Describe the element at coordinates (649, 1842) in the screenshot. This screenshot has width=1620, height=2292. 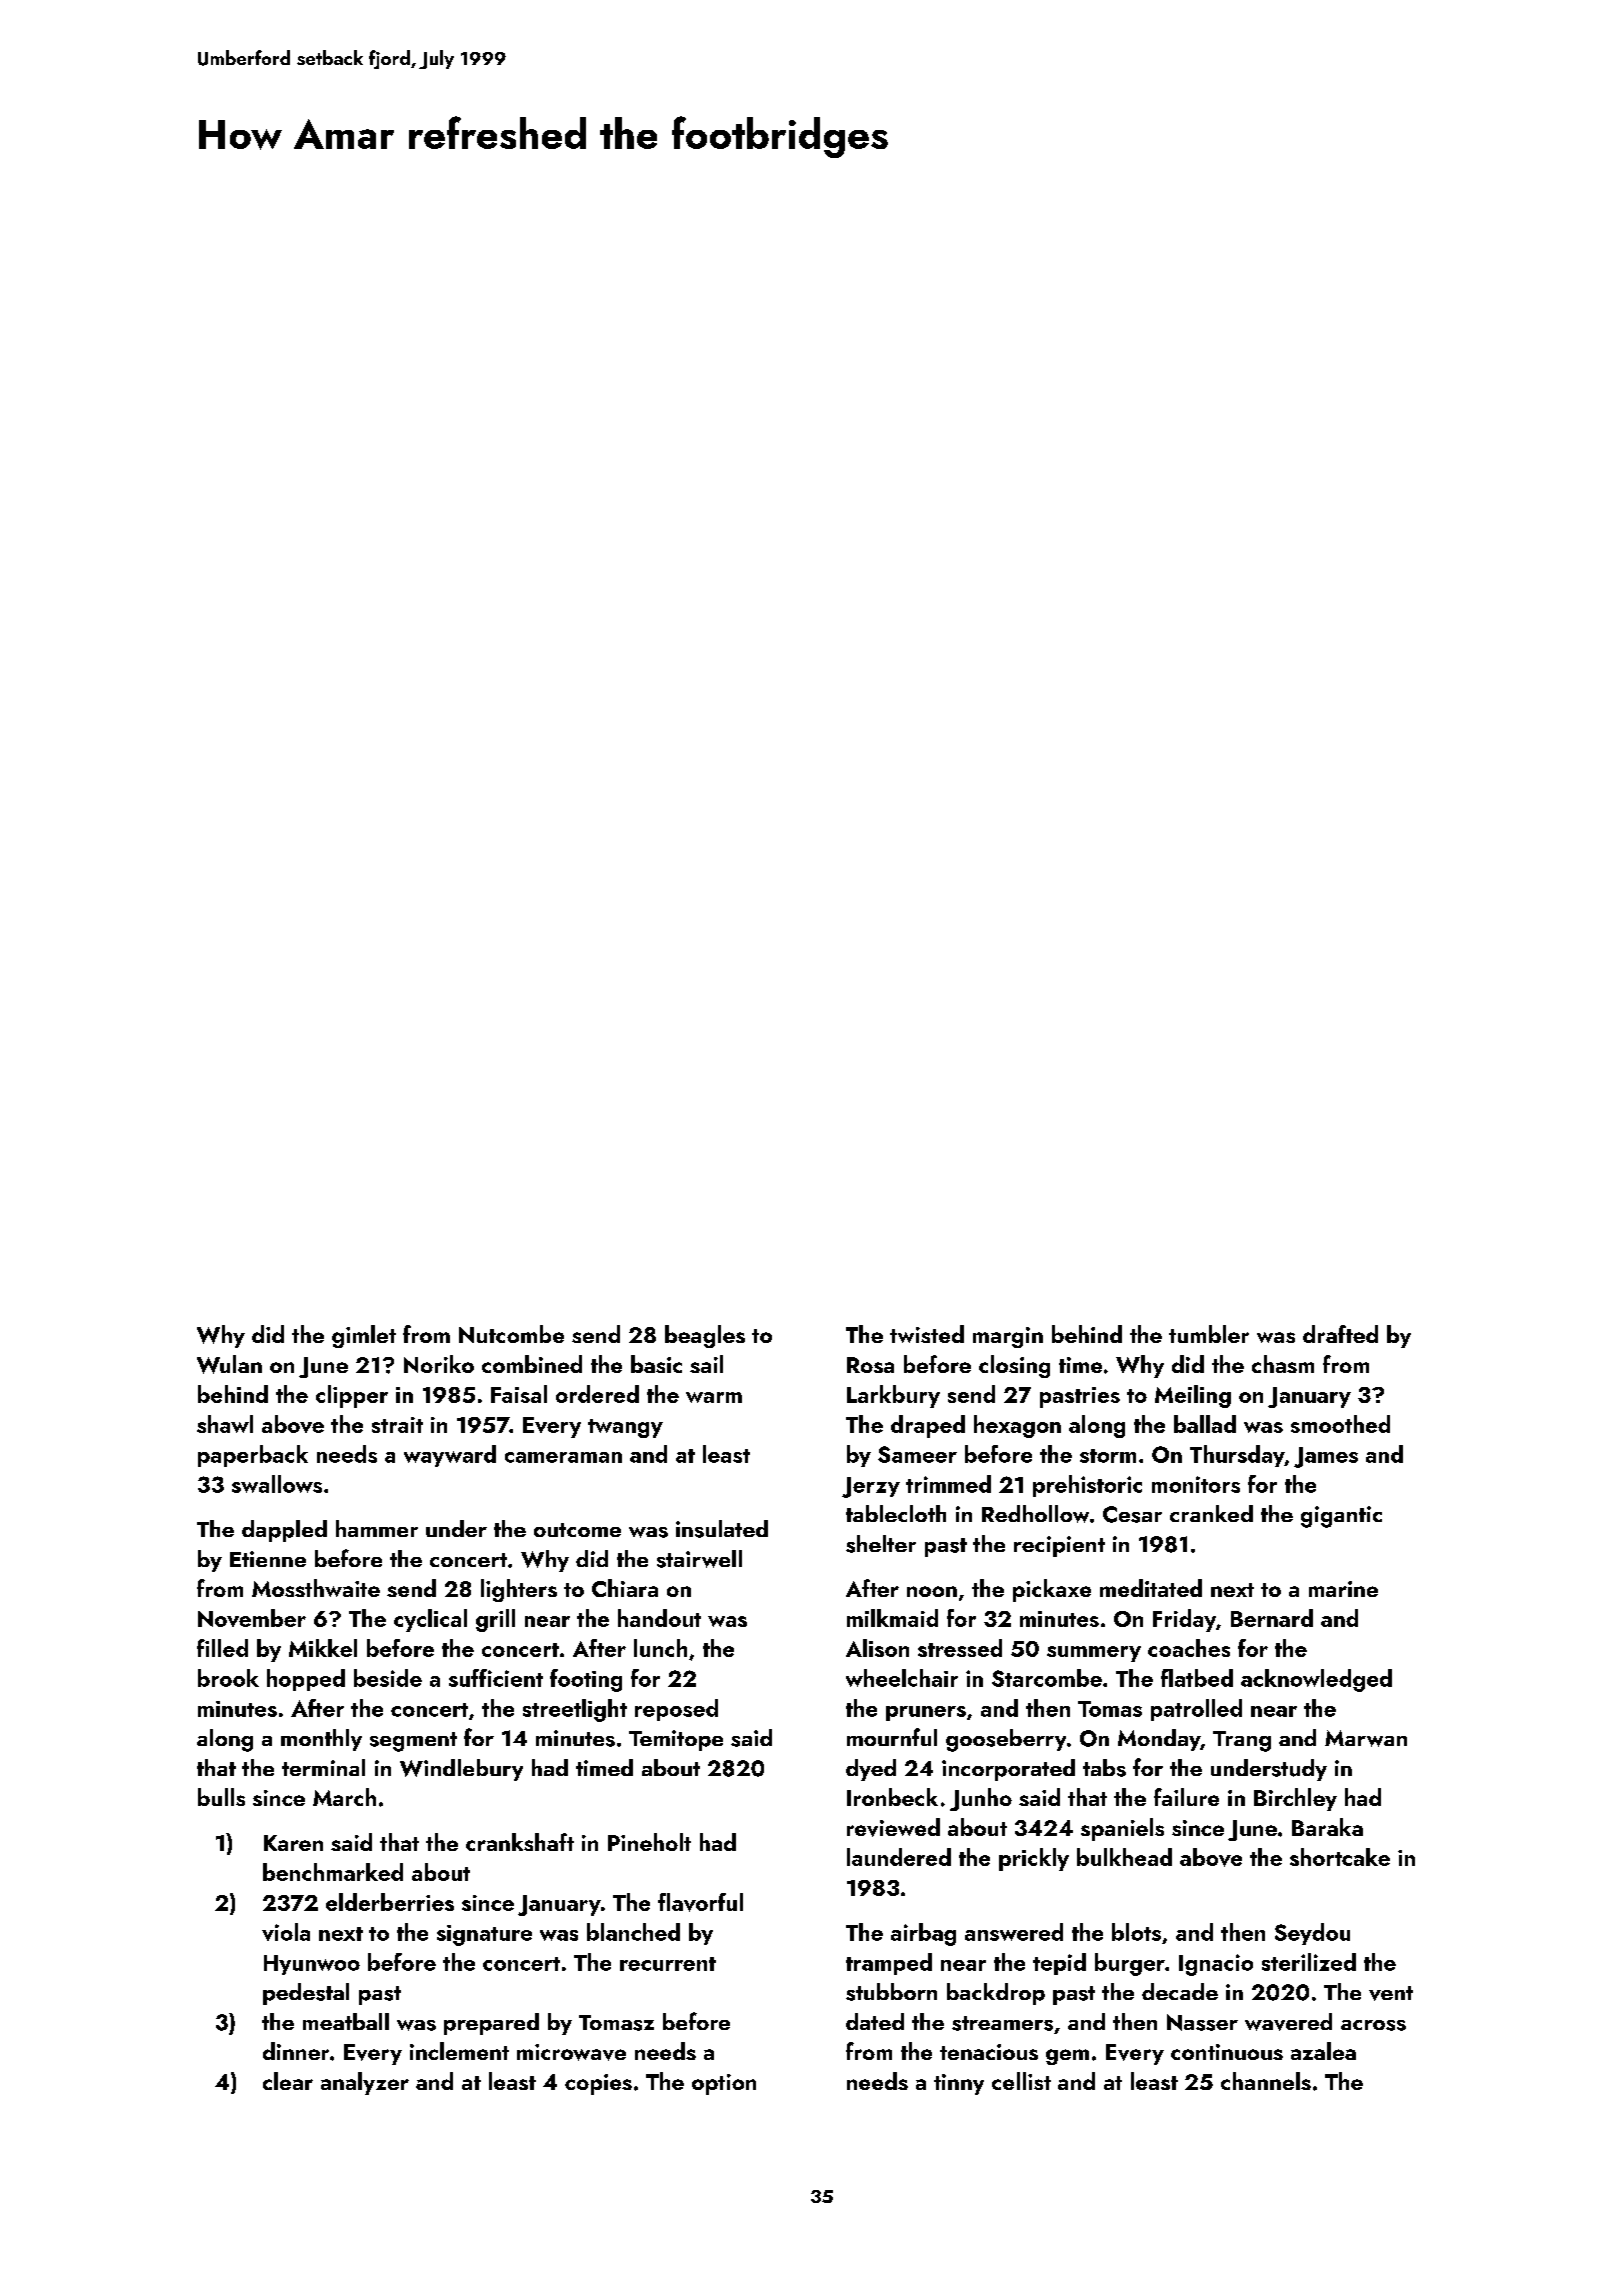
I see `Pineholt` at that location.
